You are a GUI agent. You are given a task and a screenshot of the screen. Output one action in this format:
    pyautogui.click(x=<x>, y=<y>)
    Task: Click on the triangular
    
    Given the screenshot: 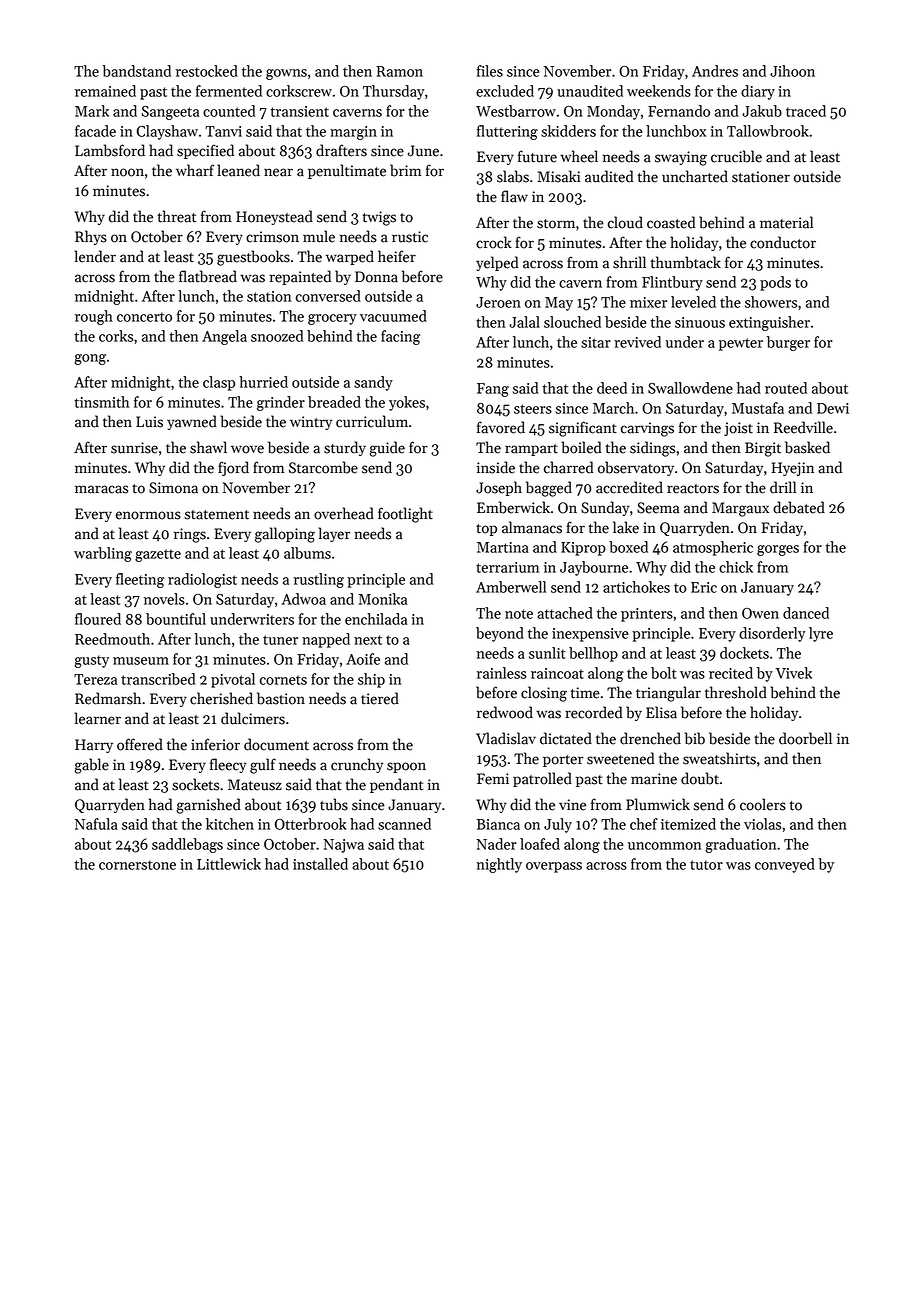 What is the action you would take?
    pyautogui.click(x=668, y=694)
